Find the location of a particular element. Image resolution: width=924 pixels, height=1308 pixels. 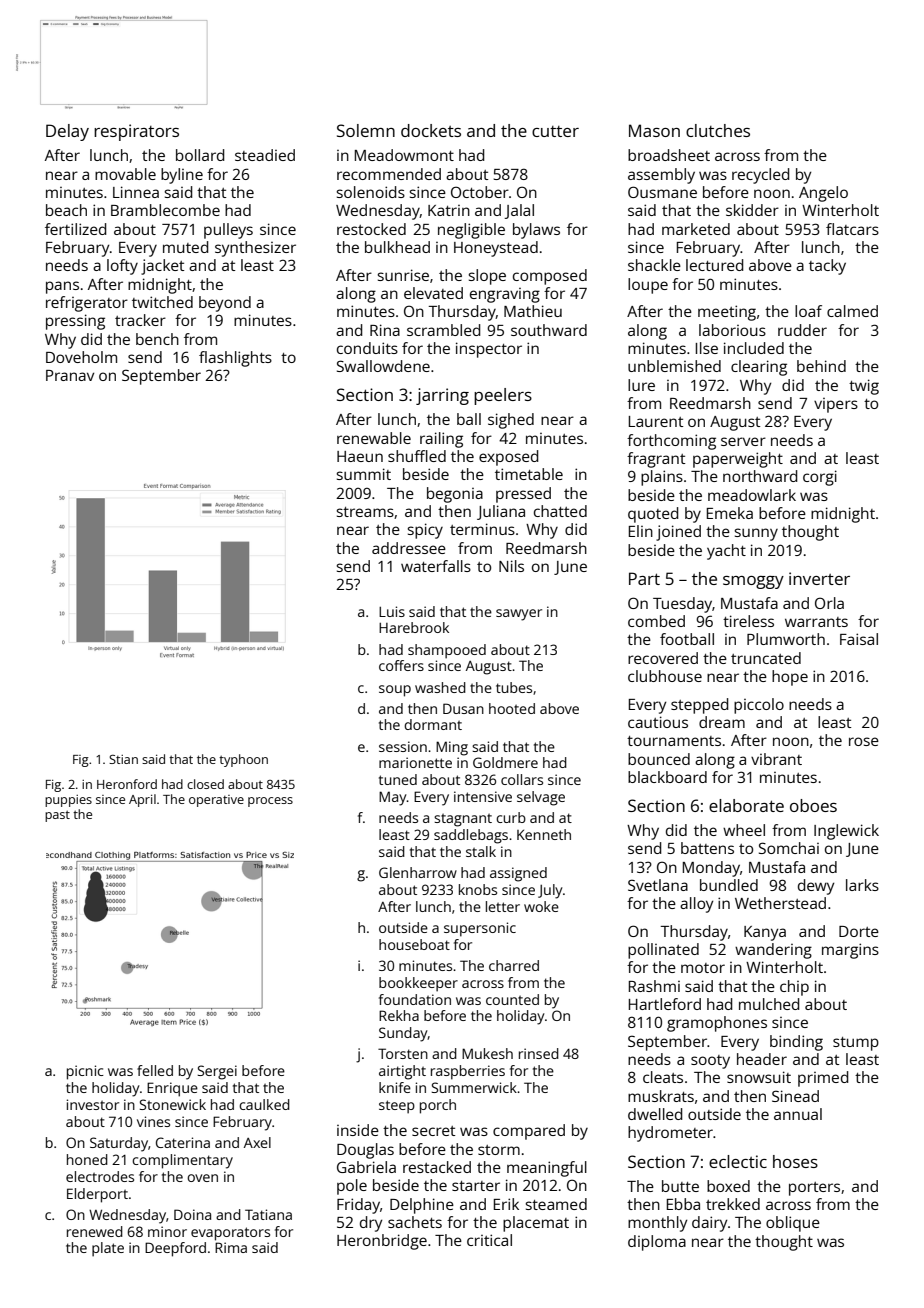

summit is located at coordinates (364, 474).
